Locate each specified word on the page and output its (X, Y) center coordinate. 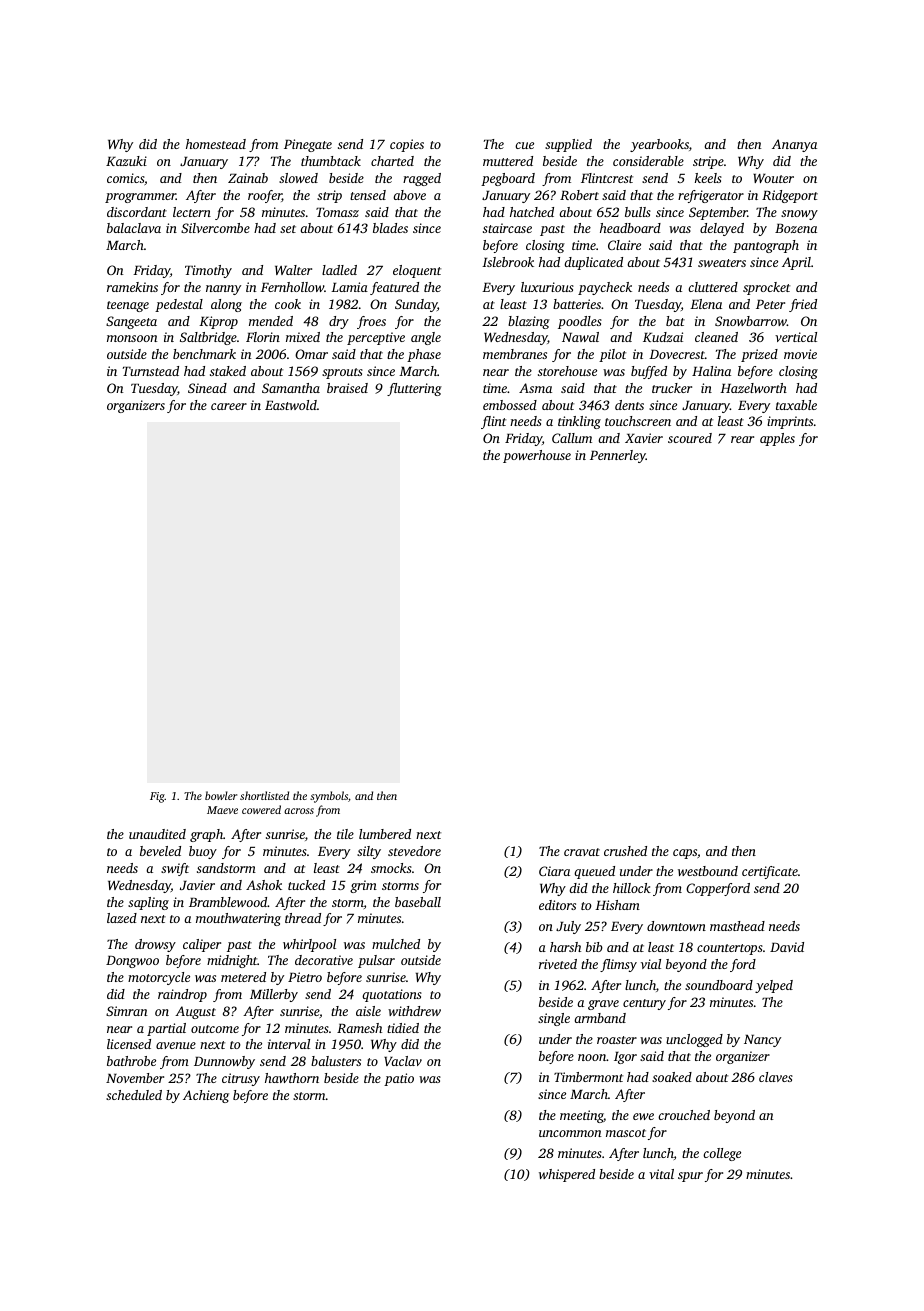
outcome (215, 1029)
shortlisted (264, 795)
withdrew (414, 1011)
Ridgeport (790, 196)
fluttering (414, 389)
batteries (577, 304)
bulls (638, 212)
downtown (676, 926)
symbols (329, 797)
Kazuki (126, 161)
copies (407, 145)
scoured (690, 438)
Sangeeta (131, 322)
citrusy (241, 1079)
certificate (770, 872)
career (229, 406)
